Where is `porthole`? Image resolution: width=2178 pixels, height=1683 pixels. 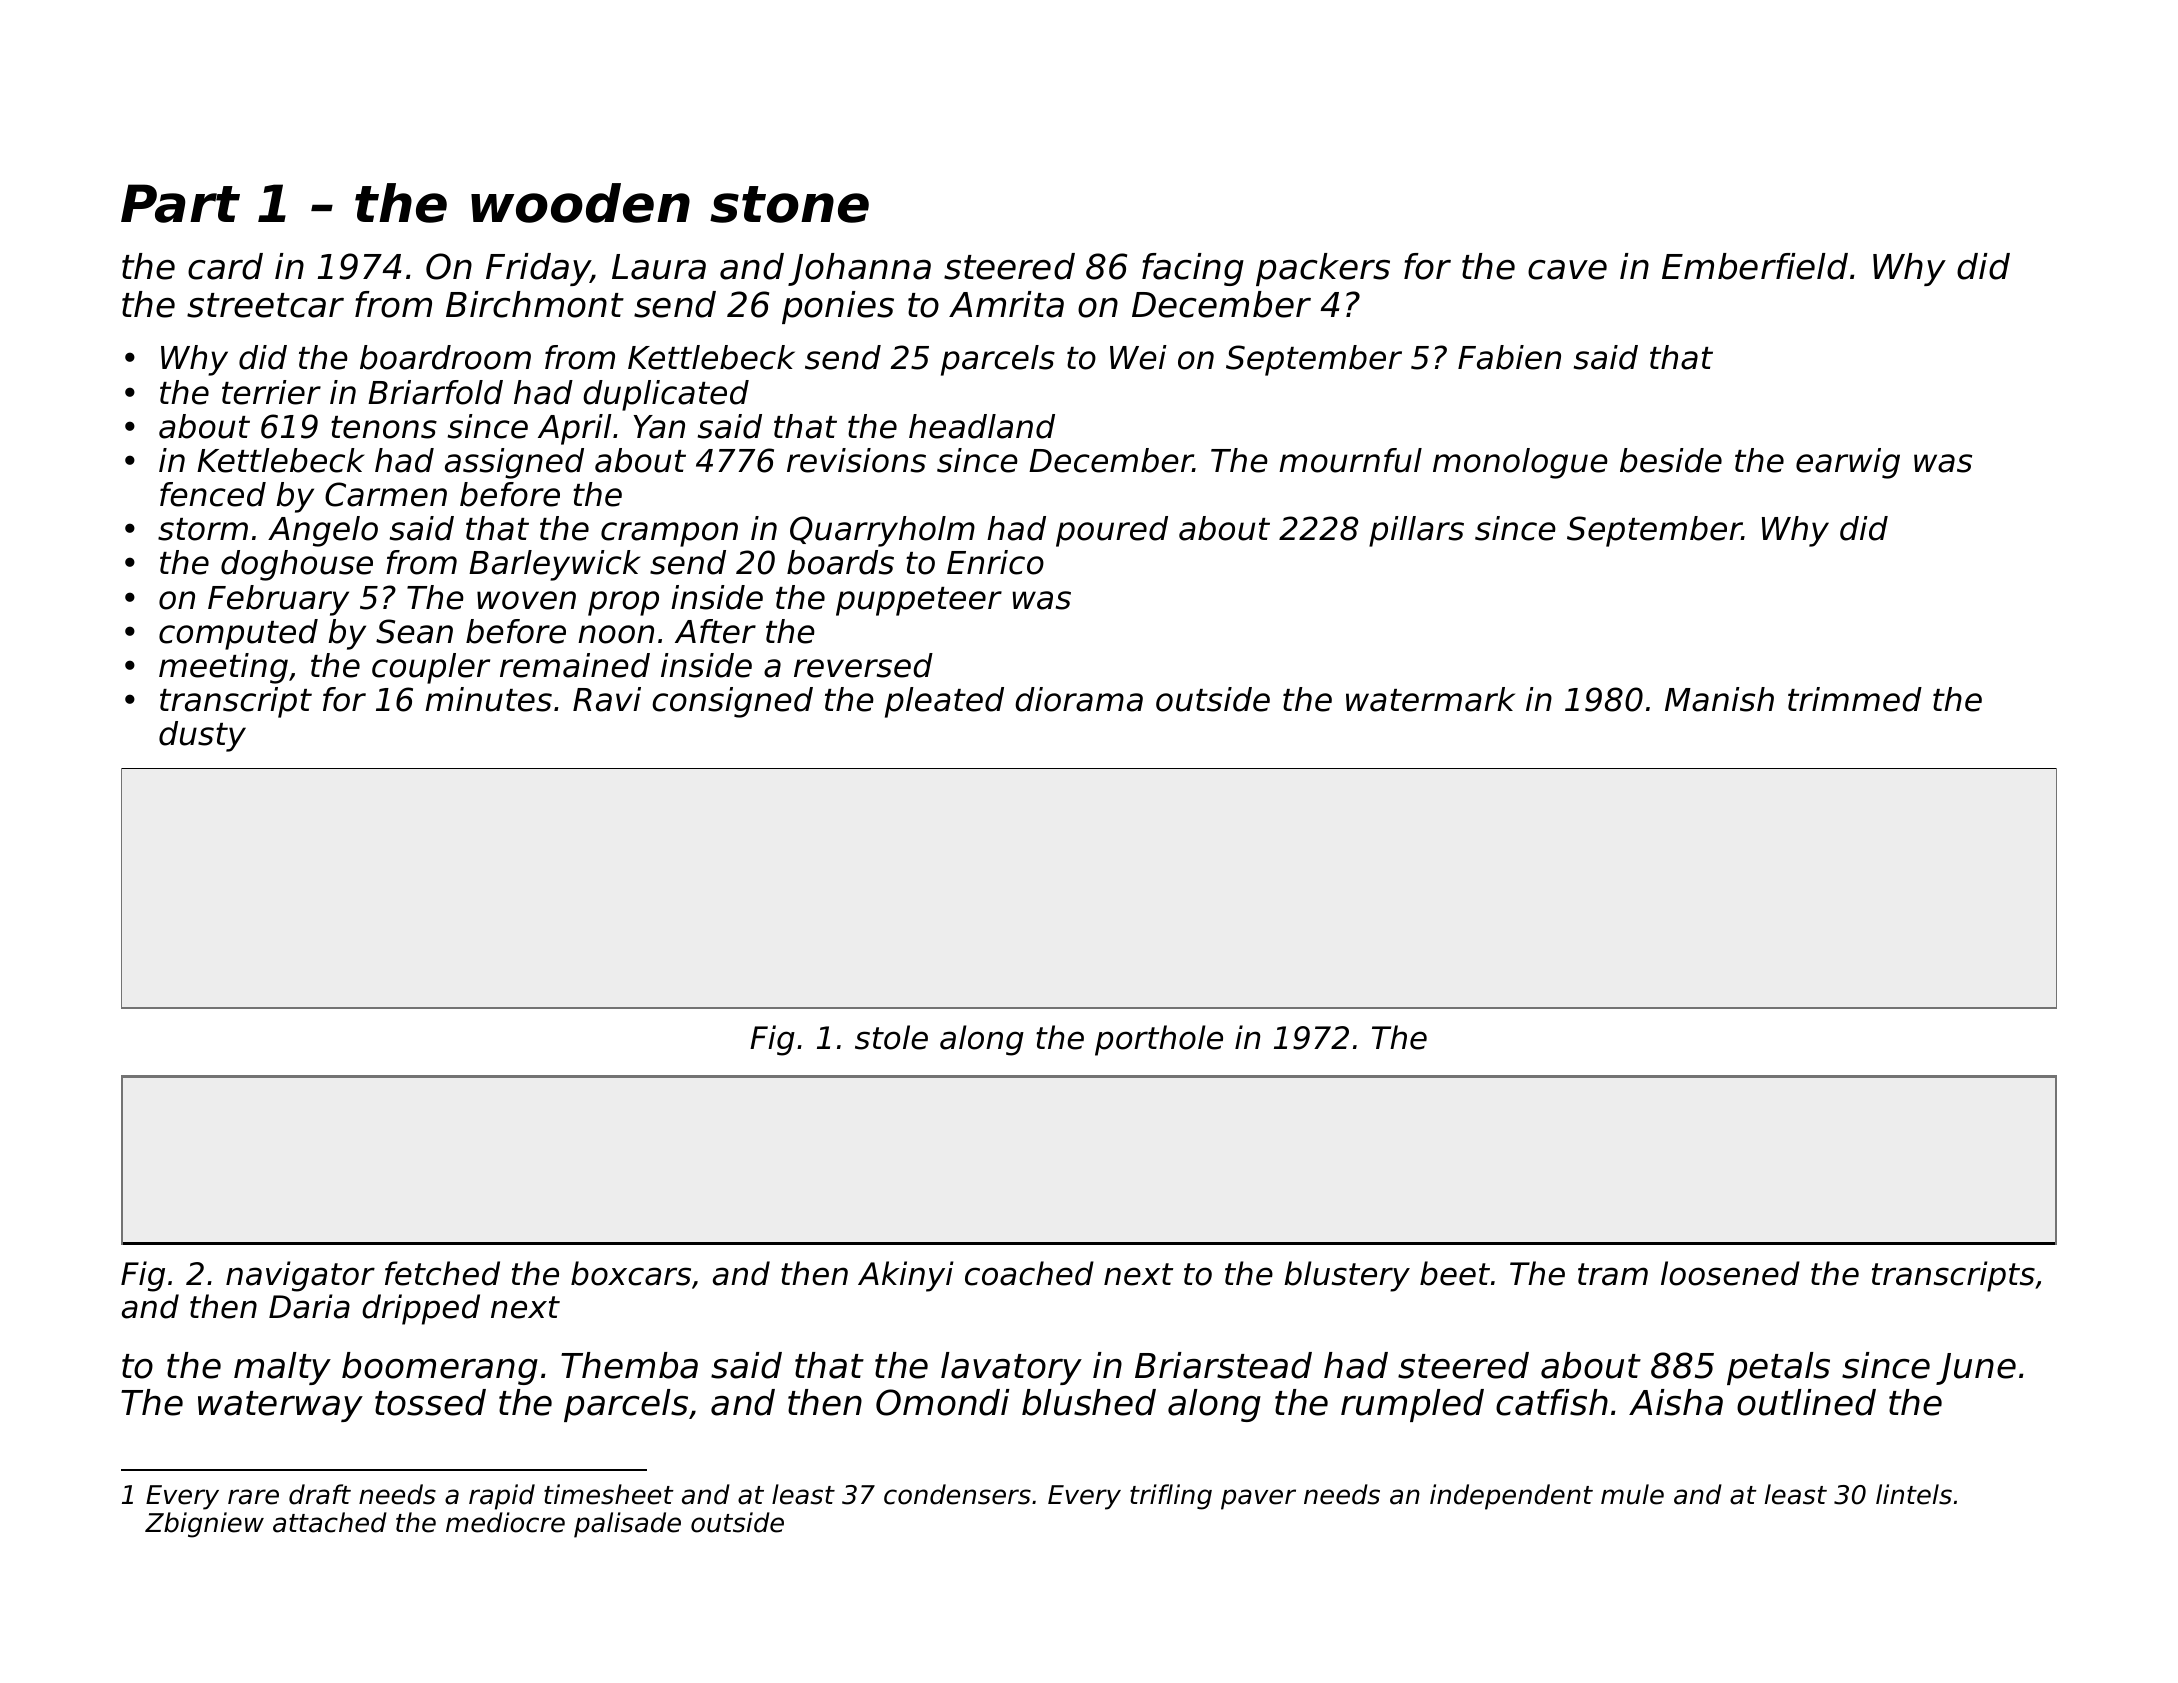 porthole is located at coordinates (1159, 1040).
